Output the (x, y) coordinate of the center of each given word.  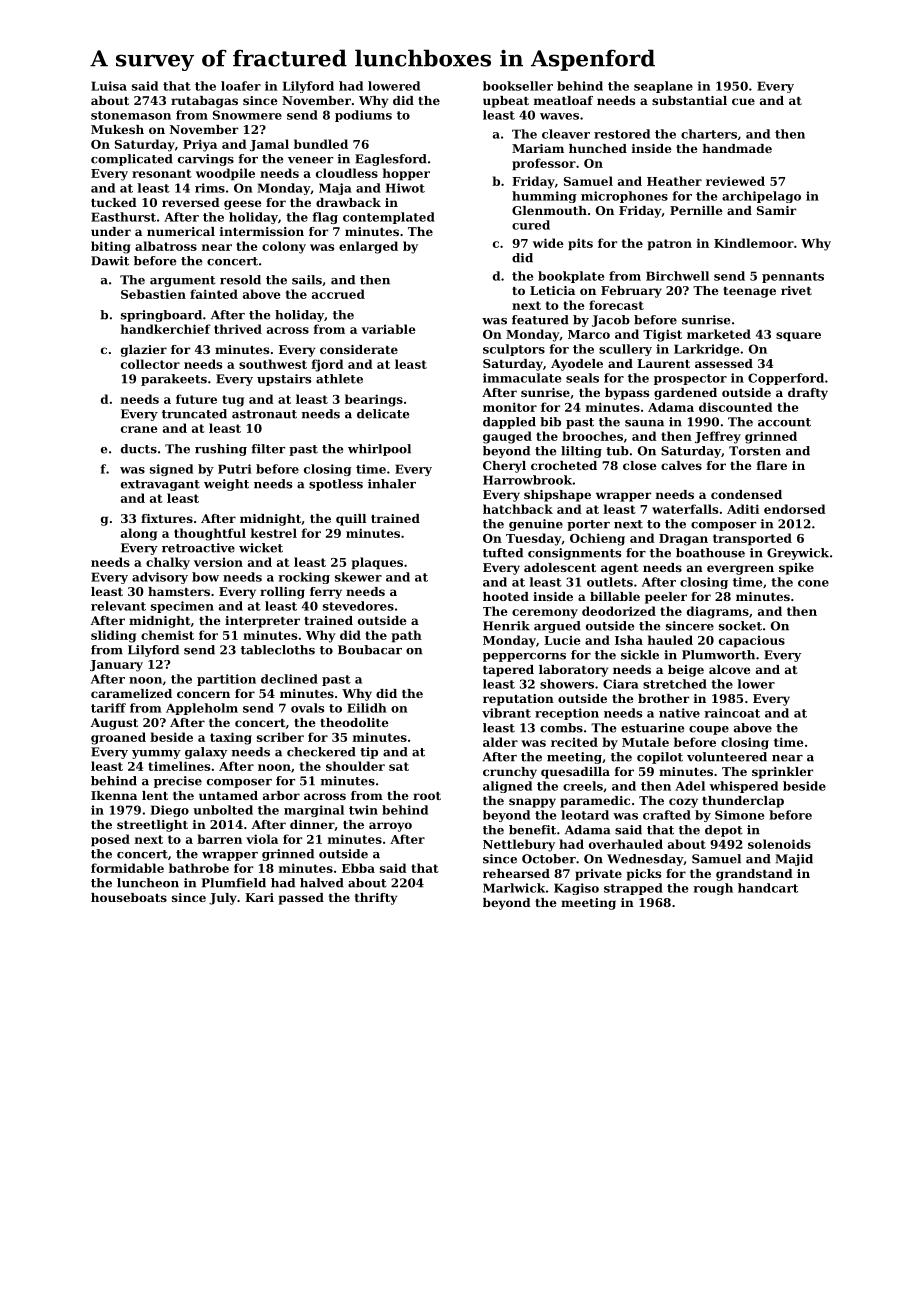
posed (110, 840)
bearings (374, 400)
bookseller (518, 86)
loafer (241, 86)
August (114, 724)
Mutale (645, 742)
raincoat (732, 713)
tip (369, 753)
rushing (221, 450)
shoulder (355, 766)
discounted (736, 407)
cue (743, 101)
